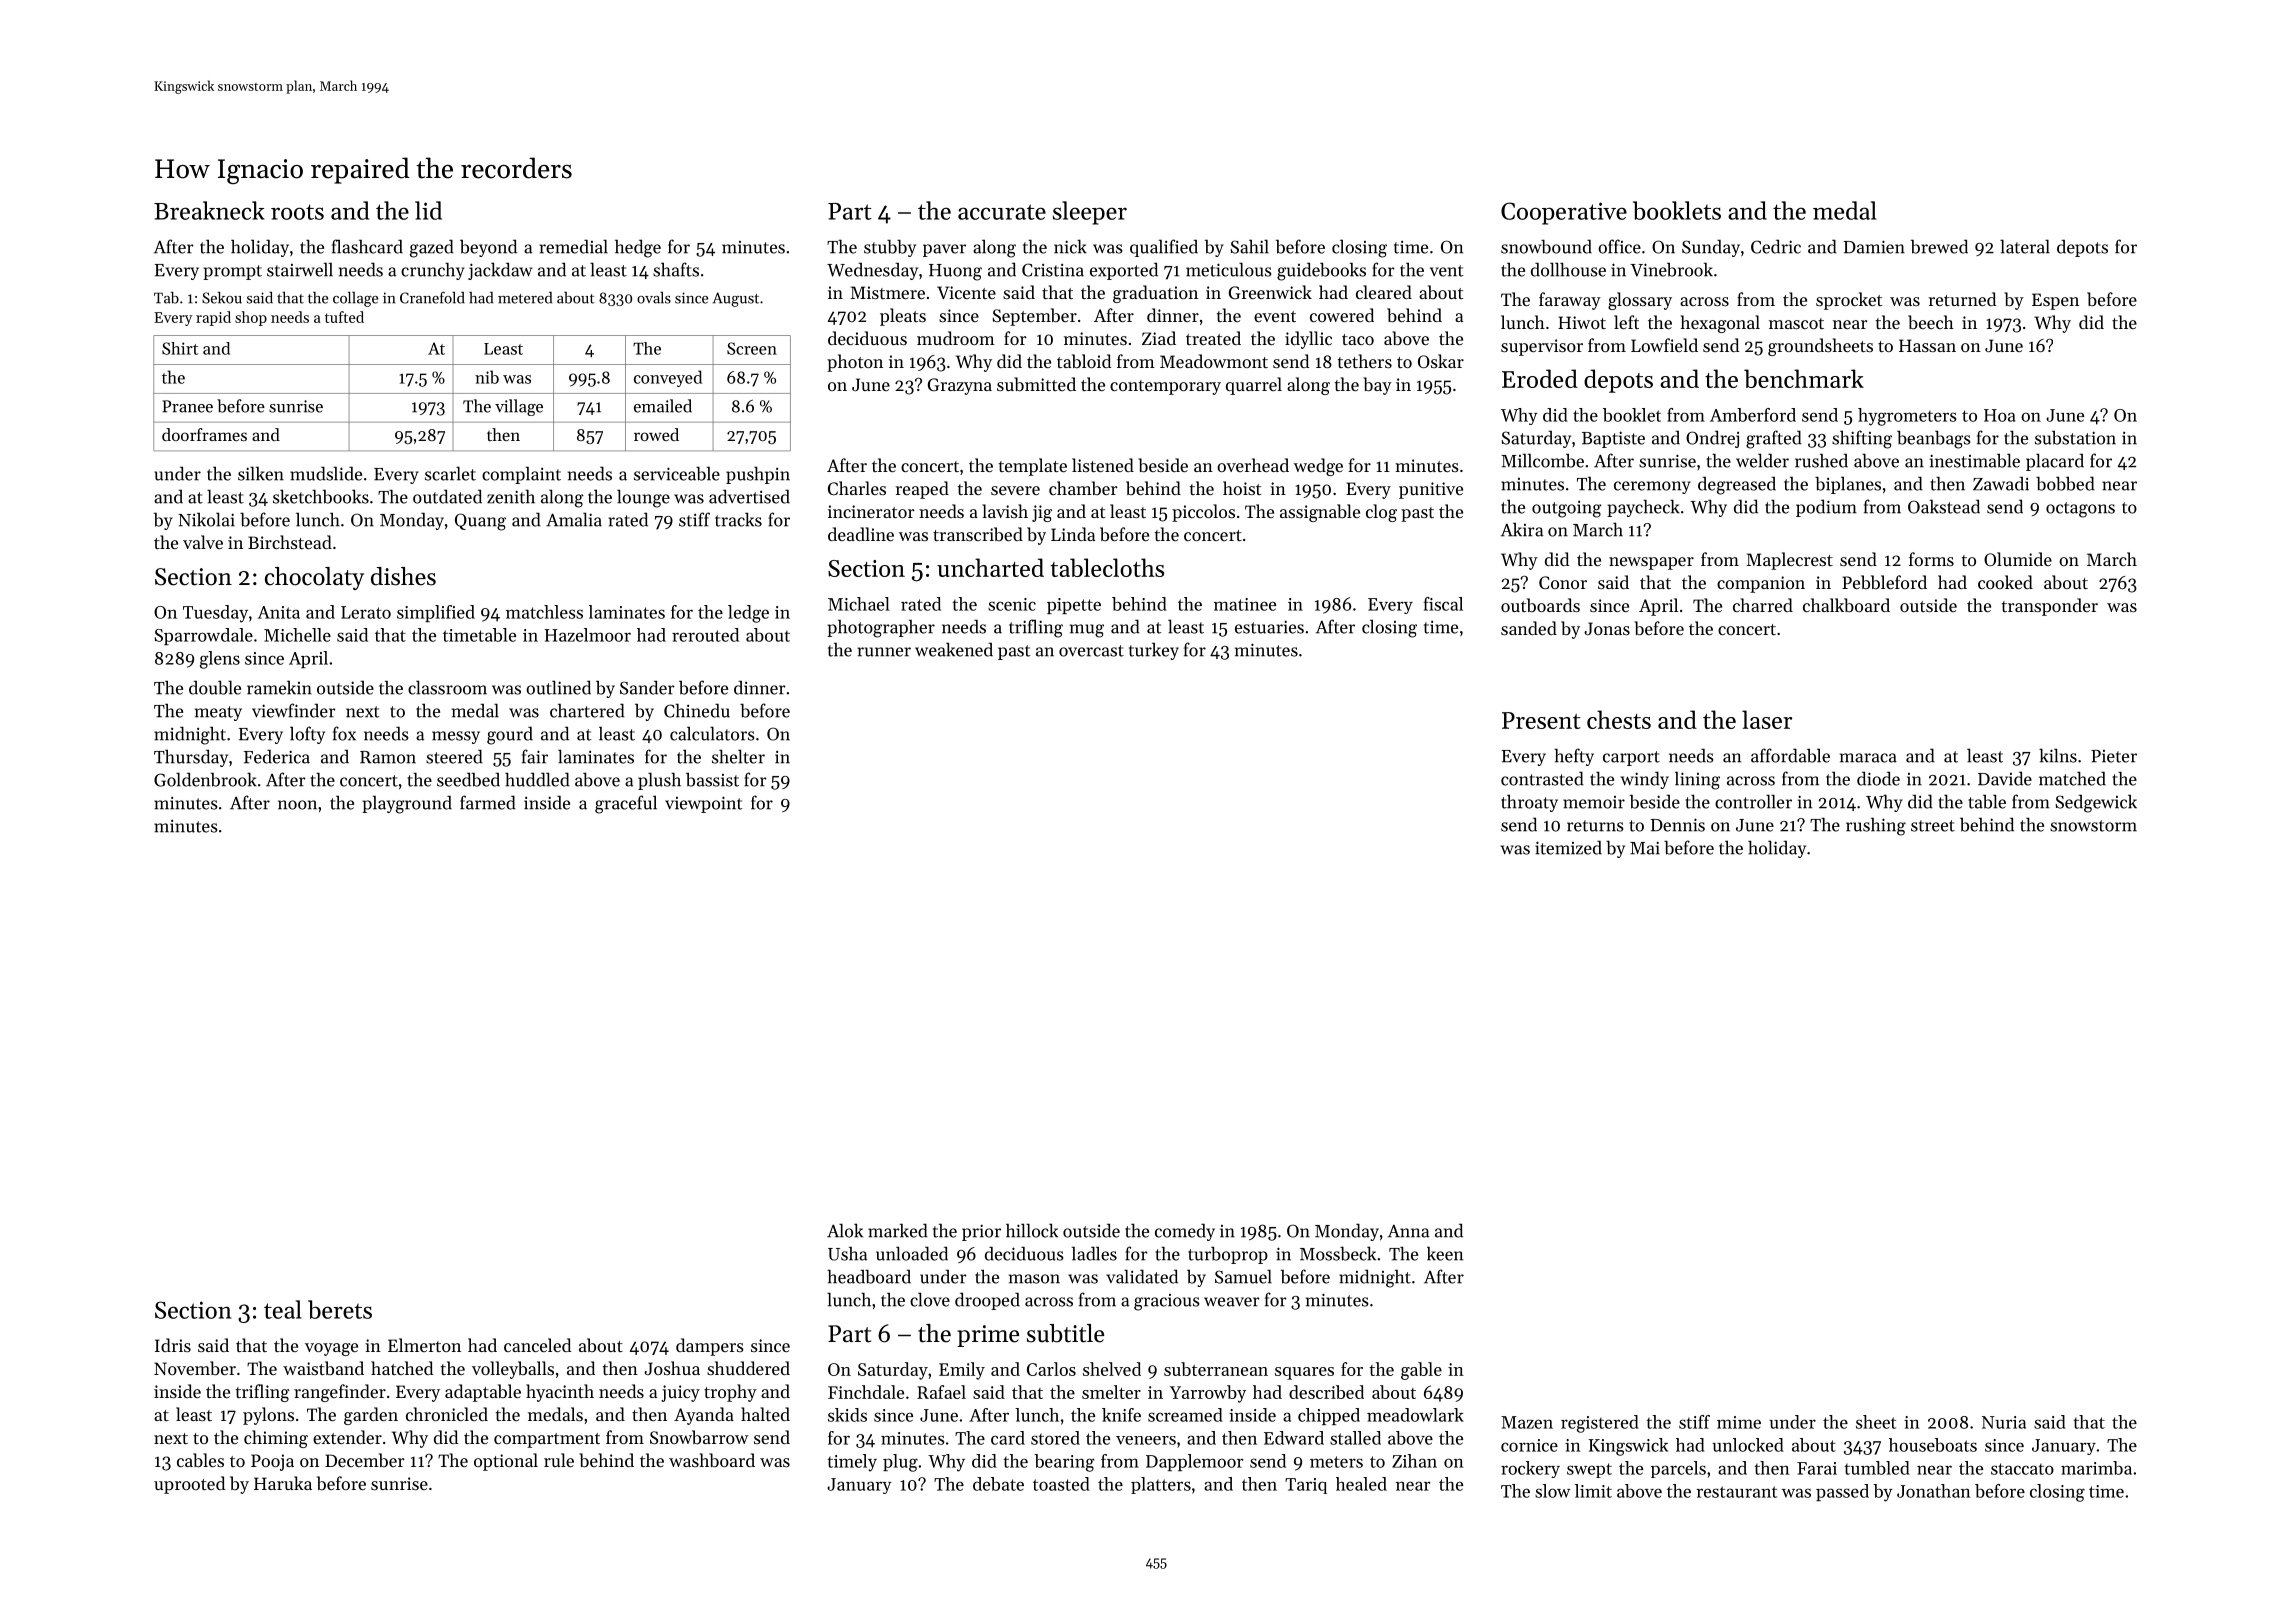  Describe the element at coordinates (1064, 1463) in the page. I see `bearing` at that location.
